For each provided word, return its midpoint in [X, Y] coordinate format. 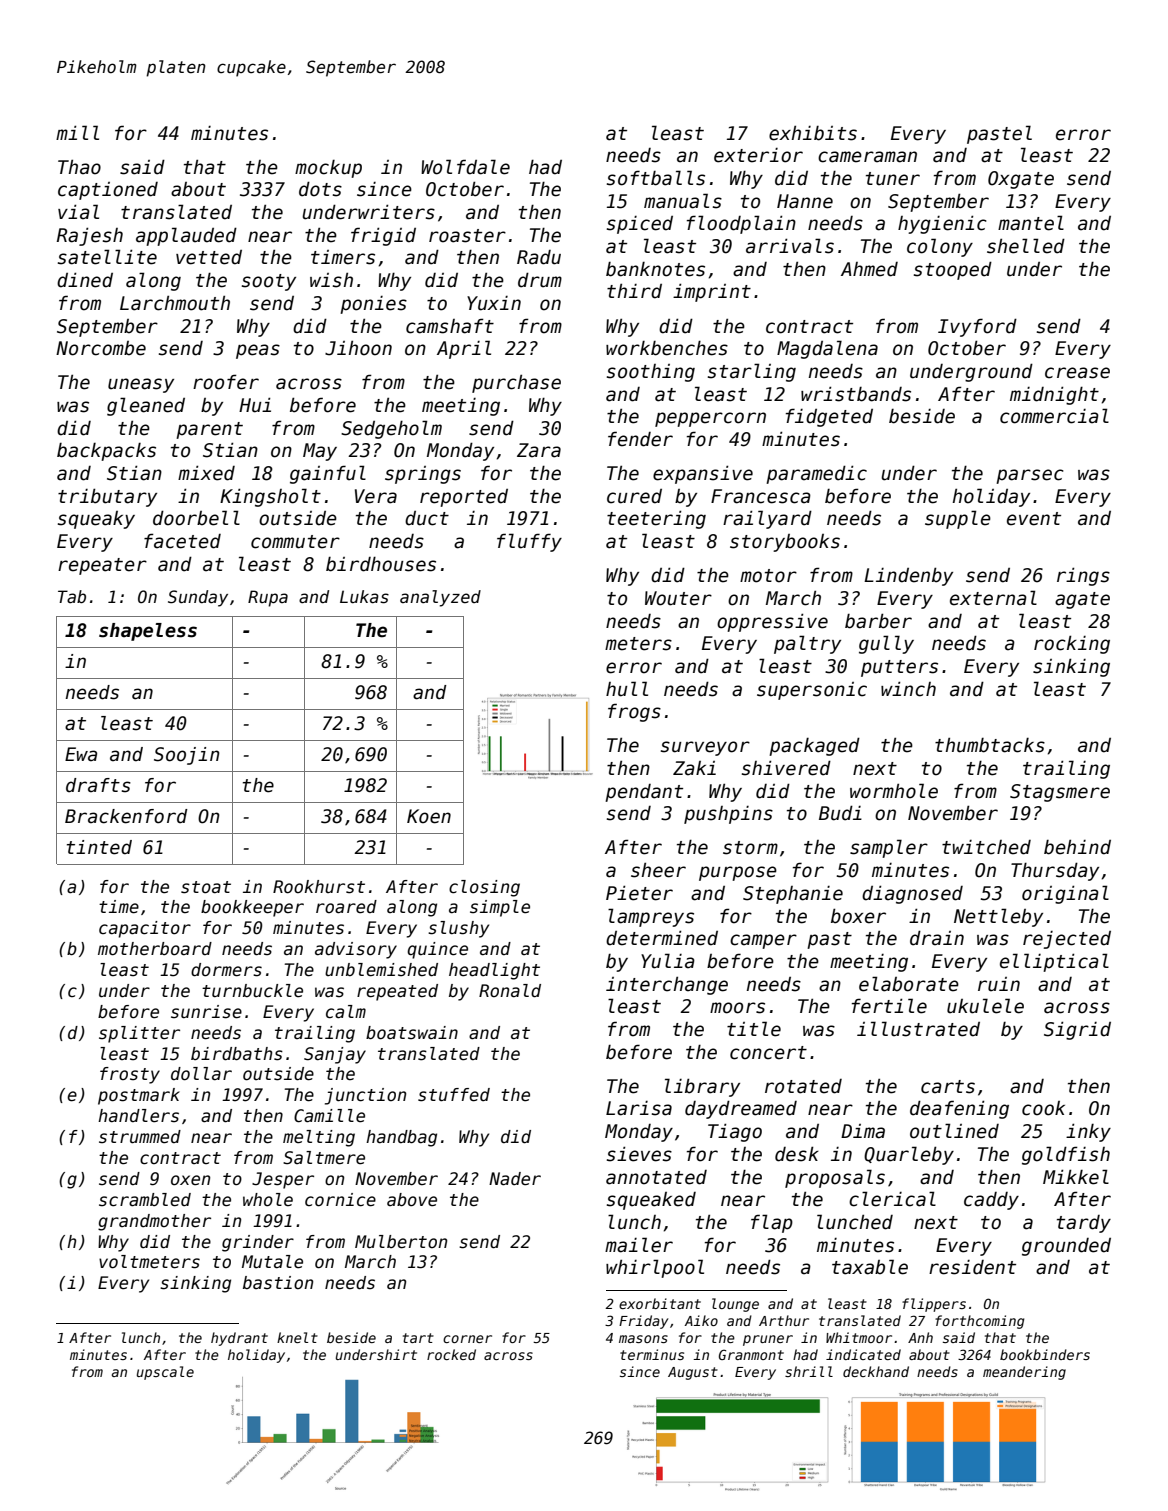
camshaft [450, 326]
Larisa [639, 1108]
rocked [451, 1354]
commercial [1054, 416]
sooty [269, 282]
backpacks [106, 452]
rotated [803, 1086]
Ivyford [977, 327]
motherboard [155, 949]
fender [640, 439]
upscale [165, 1373]
